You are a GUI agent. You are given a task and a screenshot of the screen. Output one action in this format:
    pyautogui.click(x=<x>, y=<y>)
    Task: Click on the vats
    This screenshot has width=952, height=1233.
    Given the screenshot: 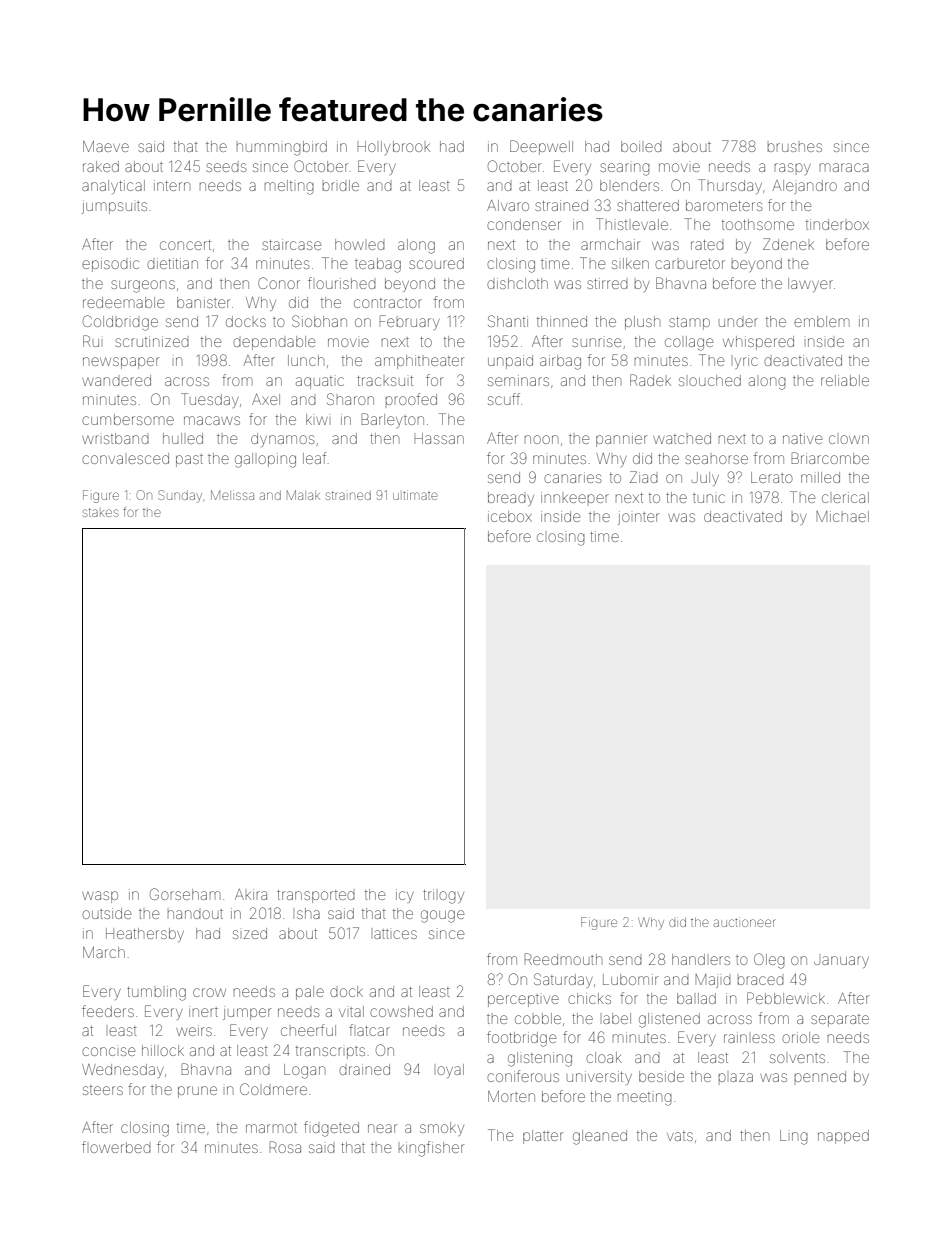 What is the action you would take?
    pyautogui.click(x=680, y=1136)
